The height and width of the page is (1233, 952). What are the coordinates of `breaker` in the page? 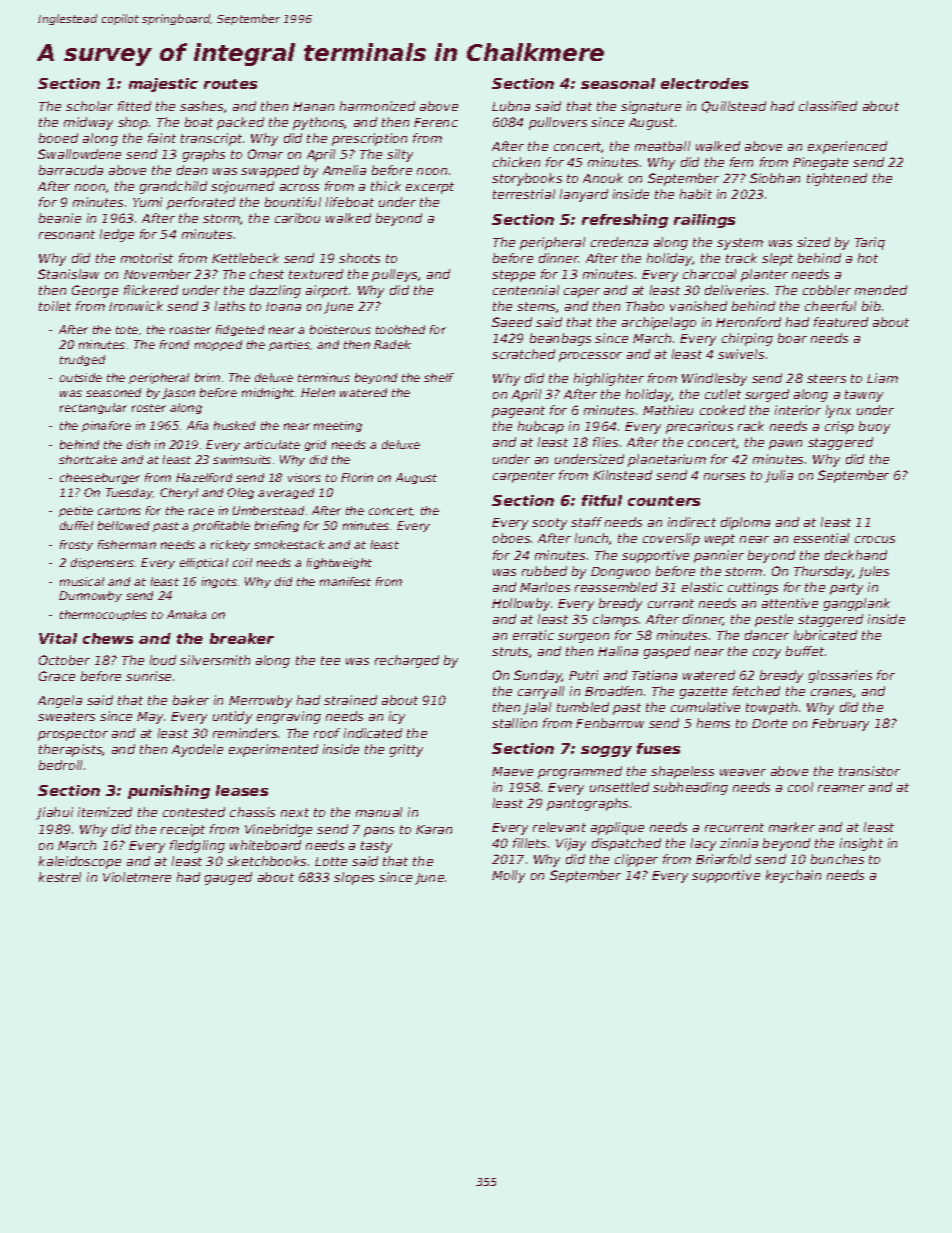 It's located at (242, 638).
